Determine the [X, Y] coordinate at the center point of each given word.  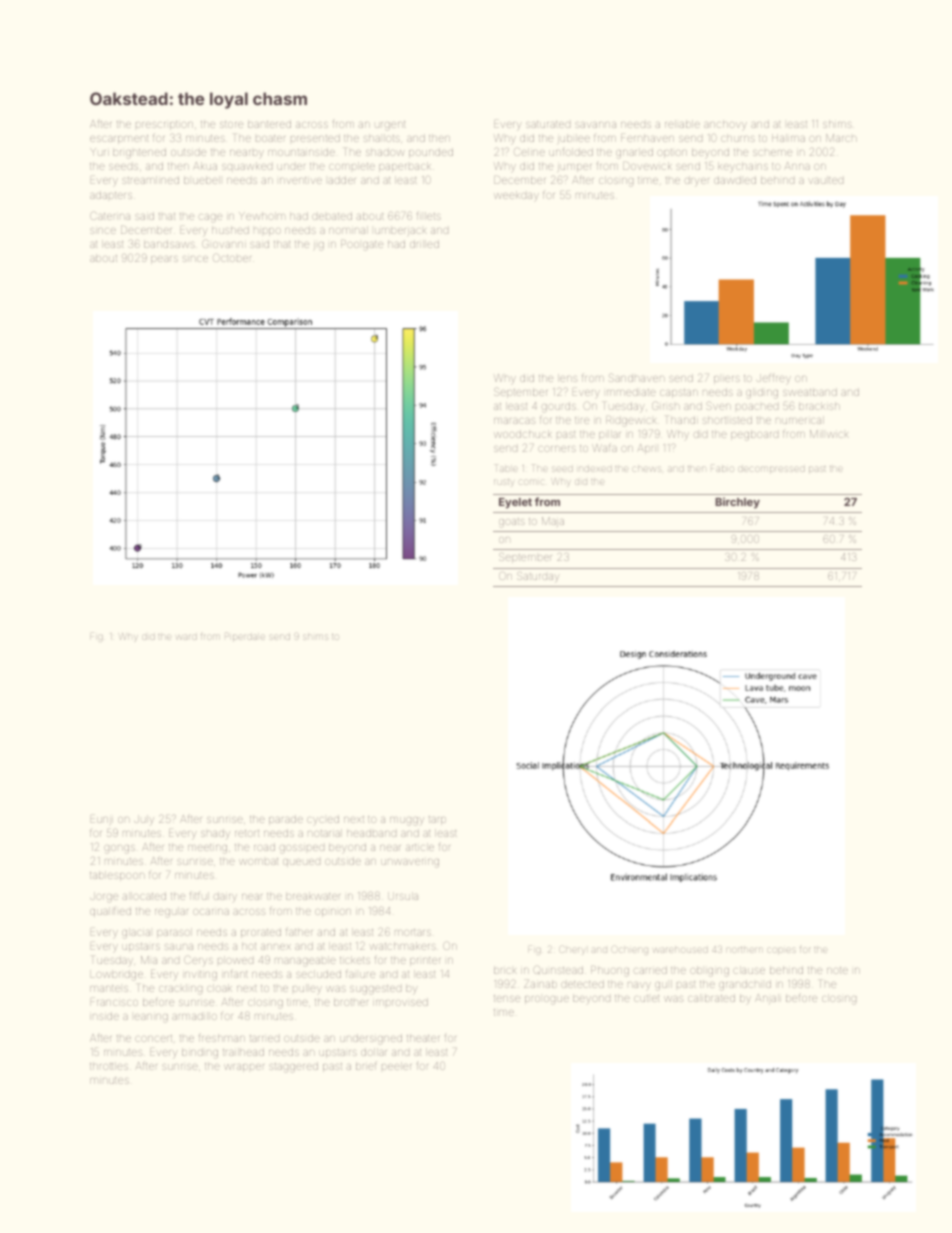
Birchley [737, 503]
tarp [437, 820]
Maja [553, 522]
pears [164, 260]
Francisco [114, 1003]
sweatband [810, 392]
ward [187, 637]
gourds [558, 407]
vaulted [825, 180]
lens [568, 378]
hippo [267, 232]
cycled [323, 819]
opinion [333, 913]
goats [512, 523]
